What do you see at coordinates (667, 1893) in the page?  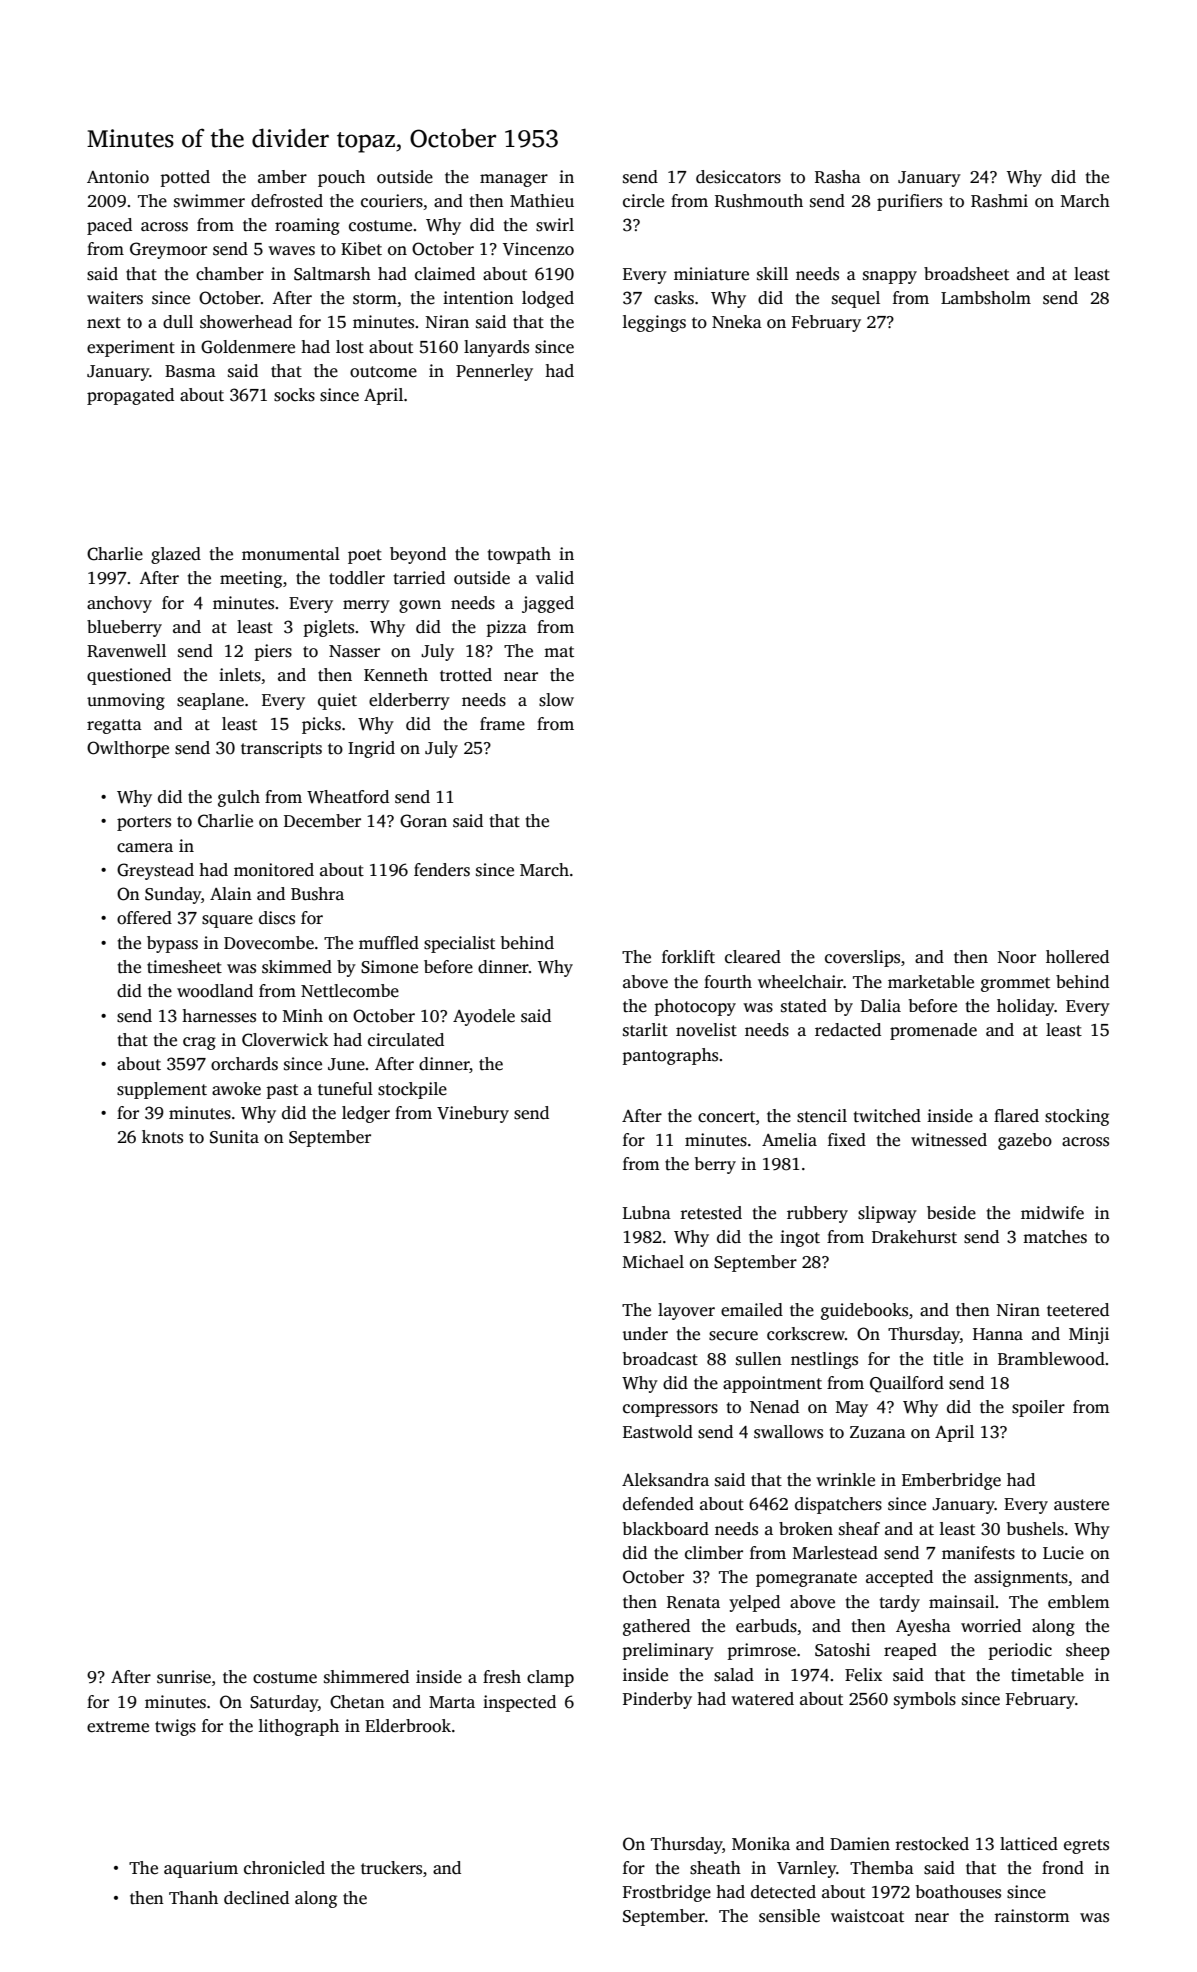 I see `Frostbridge` at bounding box center [667, 1893].
